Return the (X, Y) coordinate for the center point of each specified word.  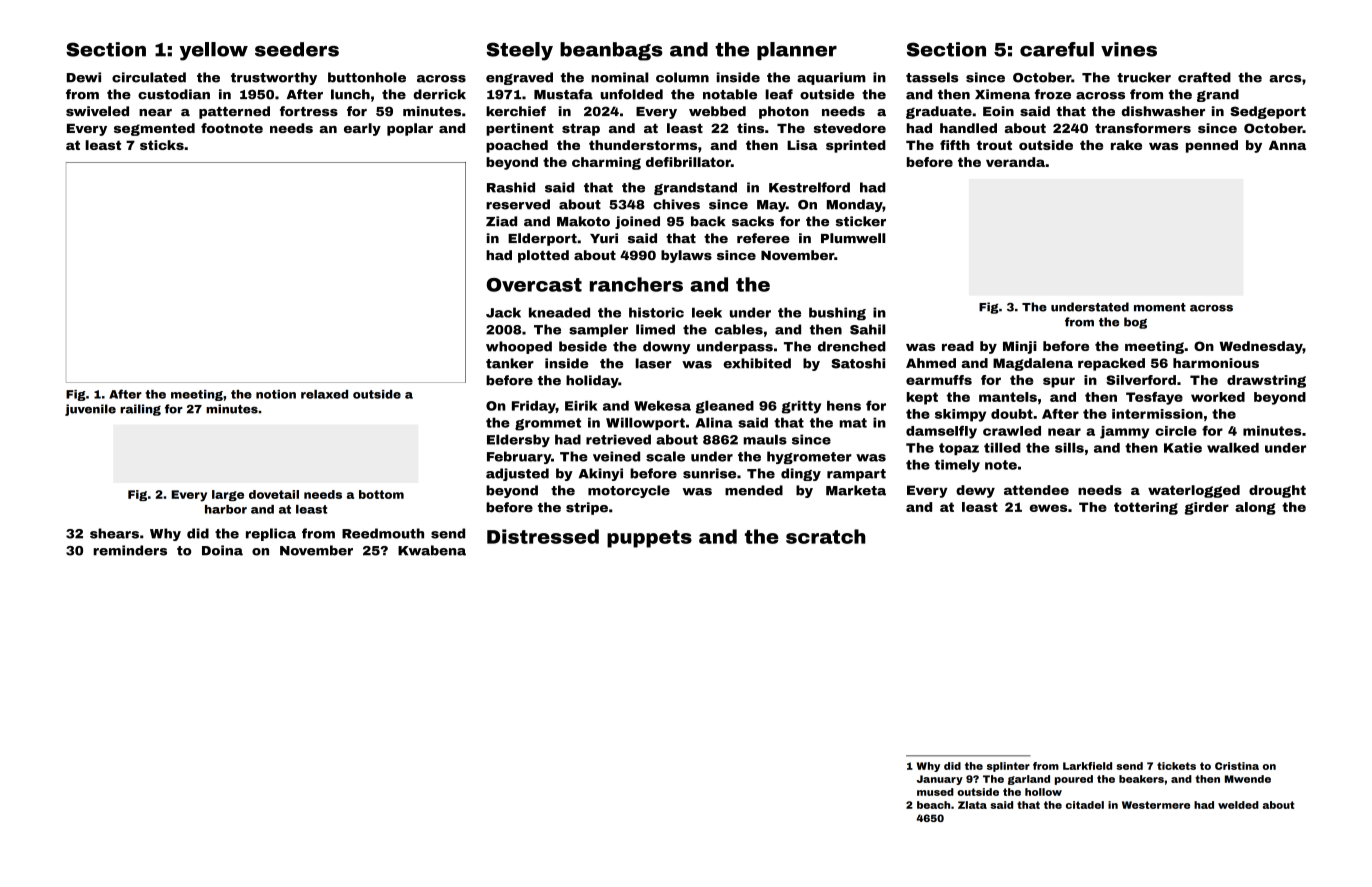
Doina (222, 550)
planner (797, 51)
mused (935, 792)
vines (1129, 49)
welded (1238, 805)
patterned (234, 112)
